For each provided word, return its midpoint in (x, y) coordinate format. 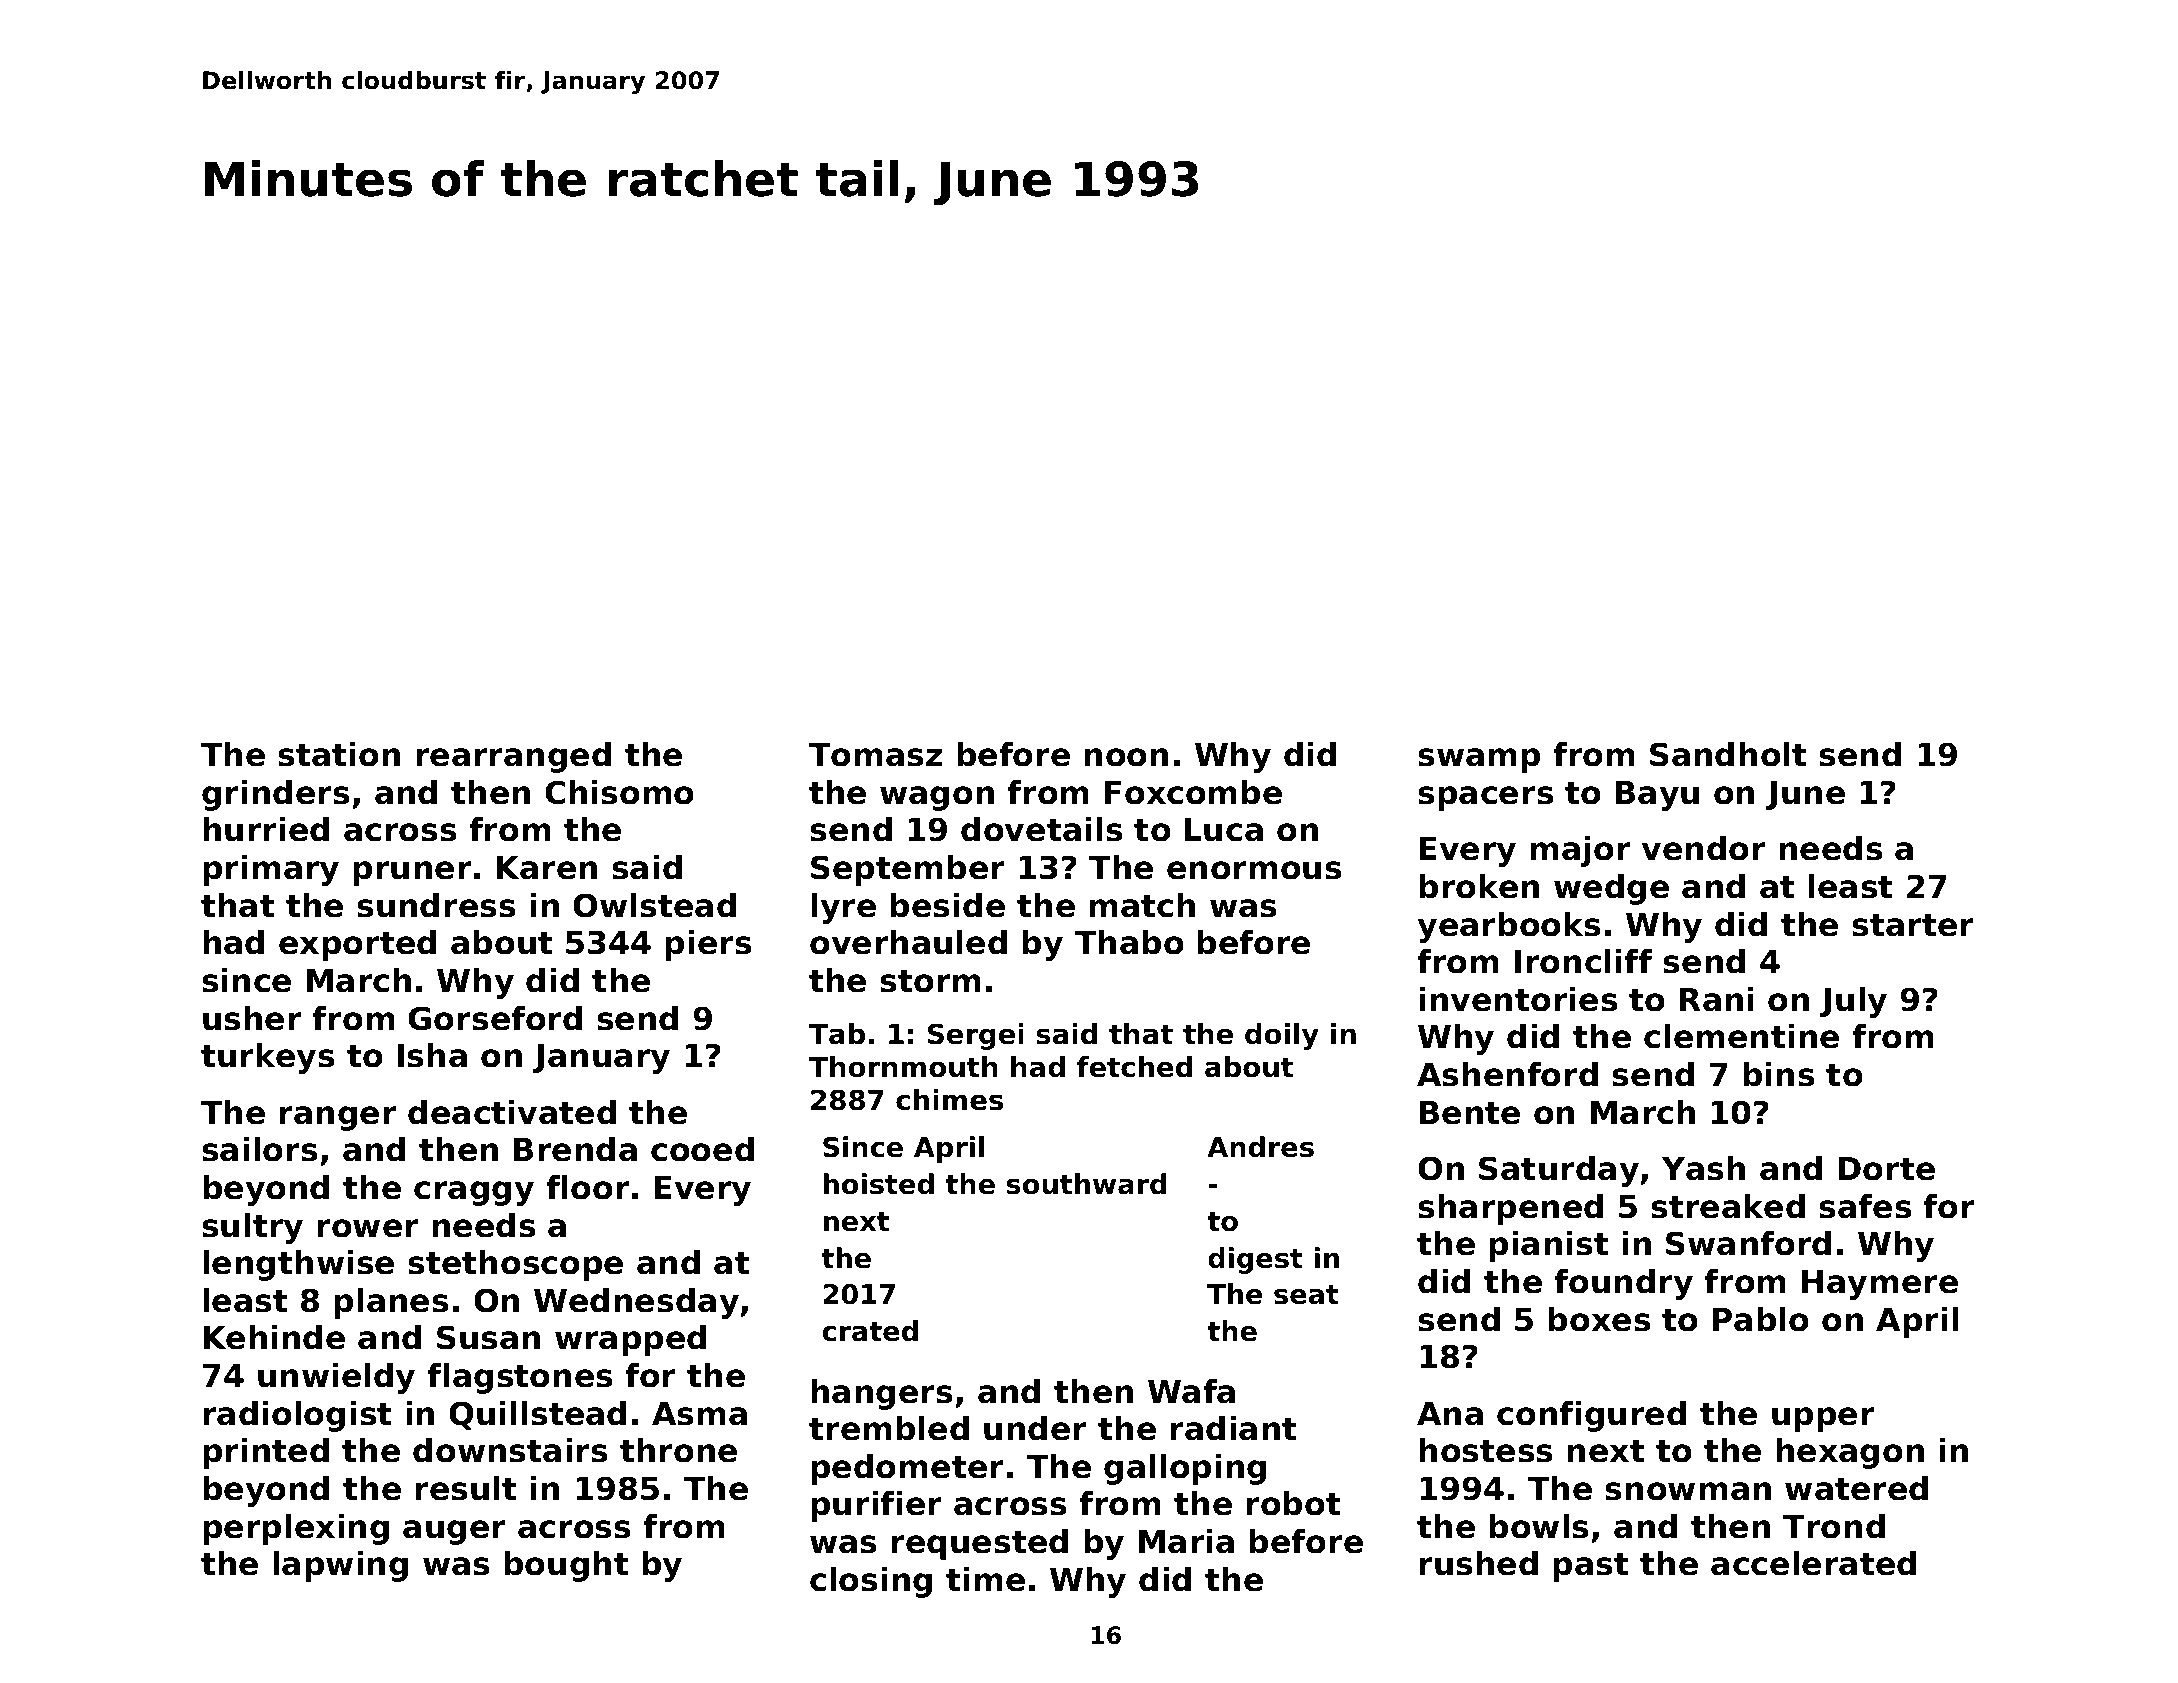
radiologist (297, 1416)
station (339, 754)
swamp (1479, 760)
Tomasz (875, 755)
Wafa (1191, 1391)
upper (1823, 1419)
